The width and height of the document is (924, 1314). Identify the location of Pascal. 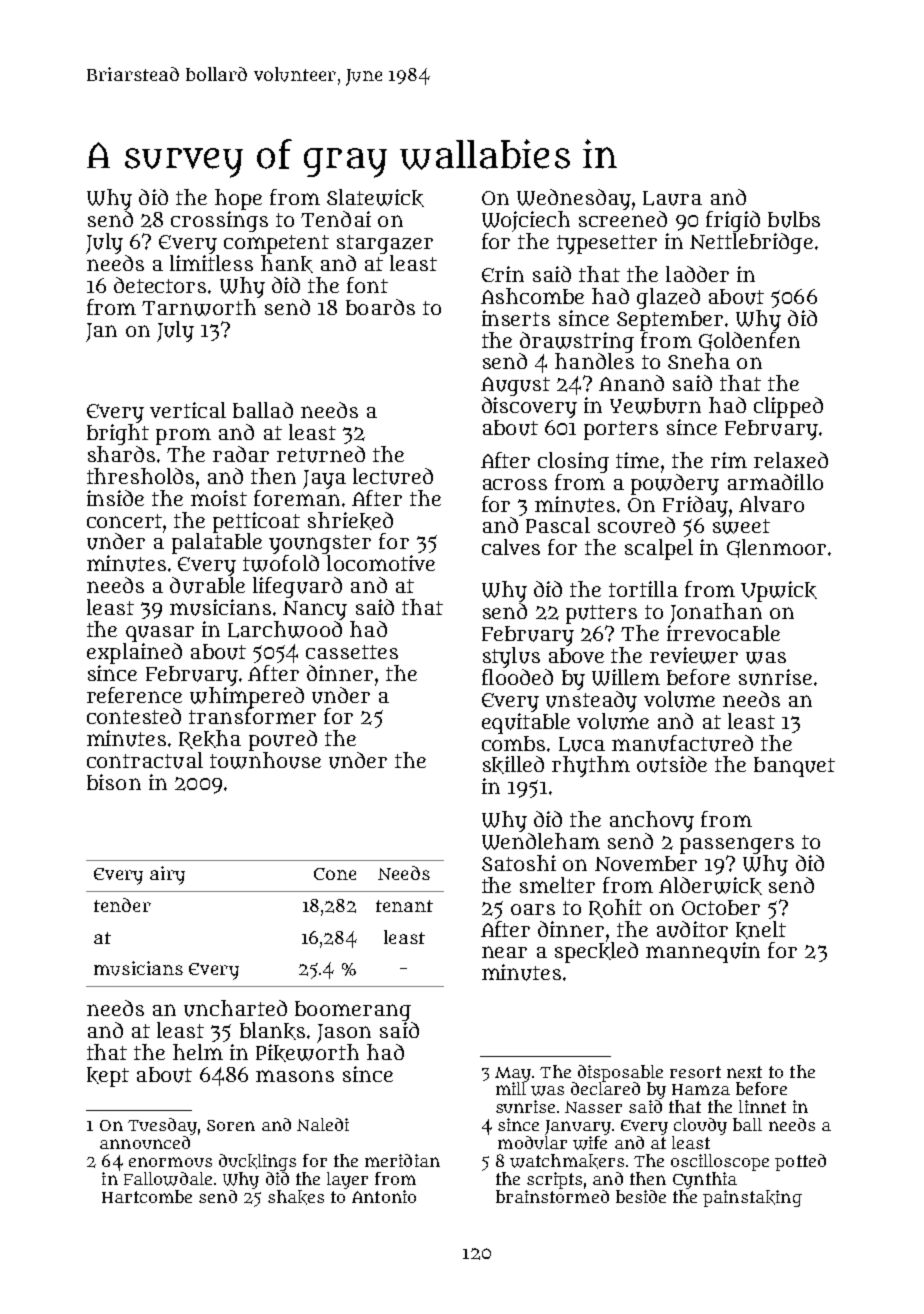
(558, 525).
